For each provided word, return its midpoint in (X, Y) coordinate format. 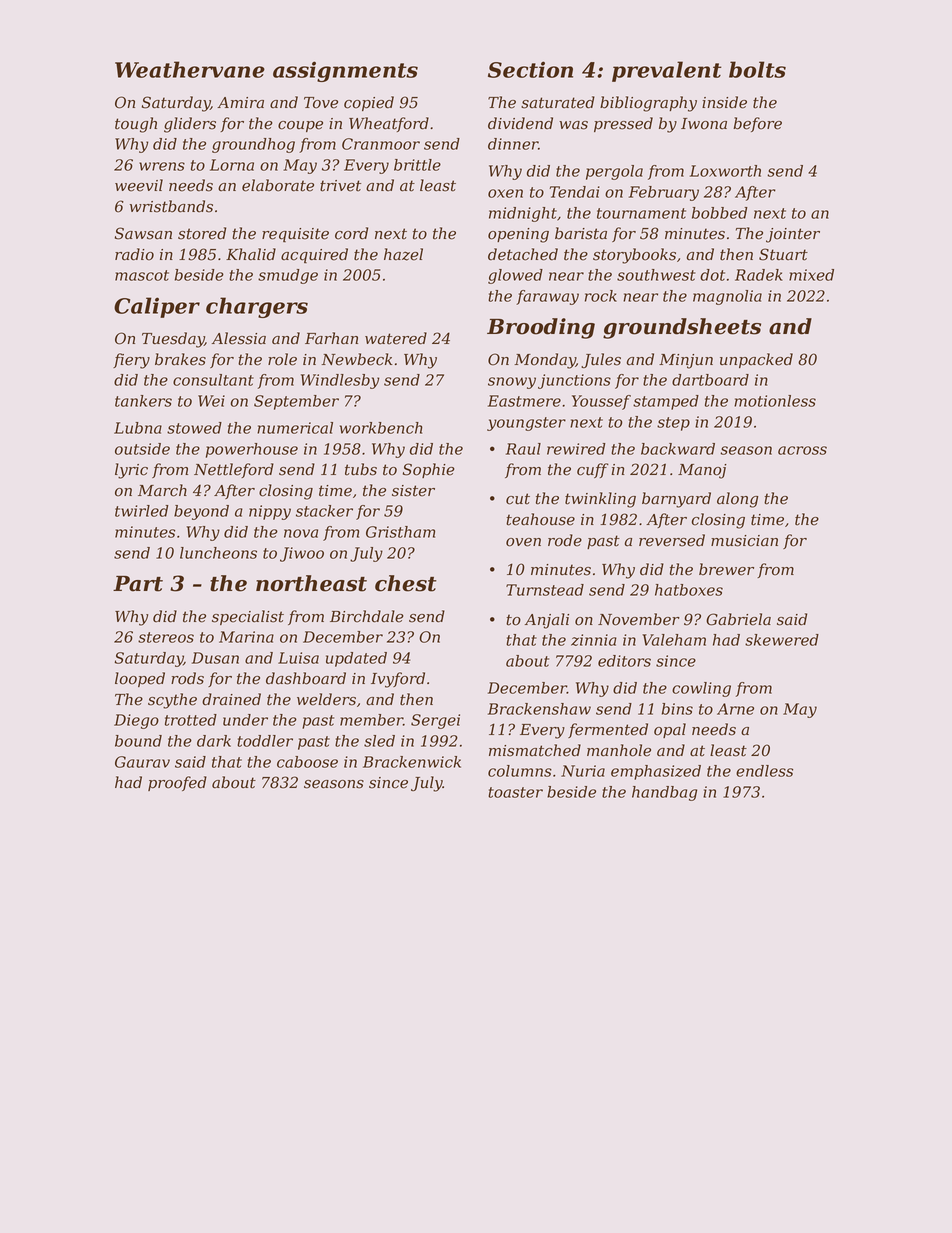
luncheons (218, 553)
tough (136, 125)
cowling (701, 689)
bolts (757, 69)
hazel (403, 254)
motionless (775, 401)
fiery (131, 361)
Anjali (547, 621)
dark (214, 741)
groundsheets (682, 328)
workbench (381, 428)
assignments (345, 71)
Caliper (157, 307)
